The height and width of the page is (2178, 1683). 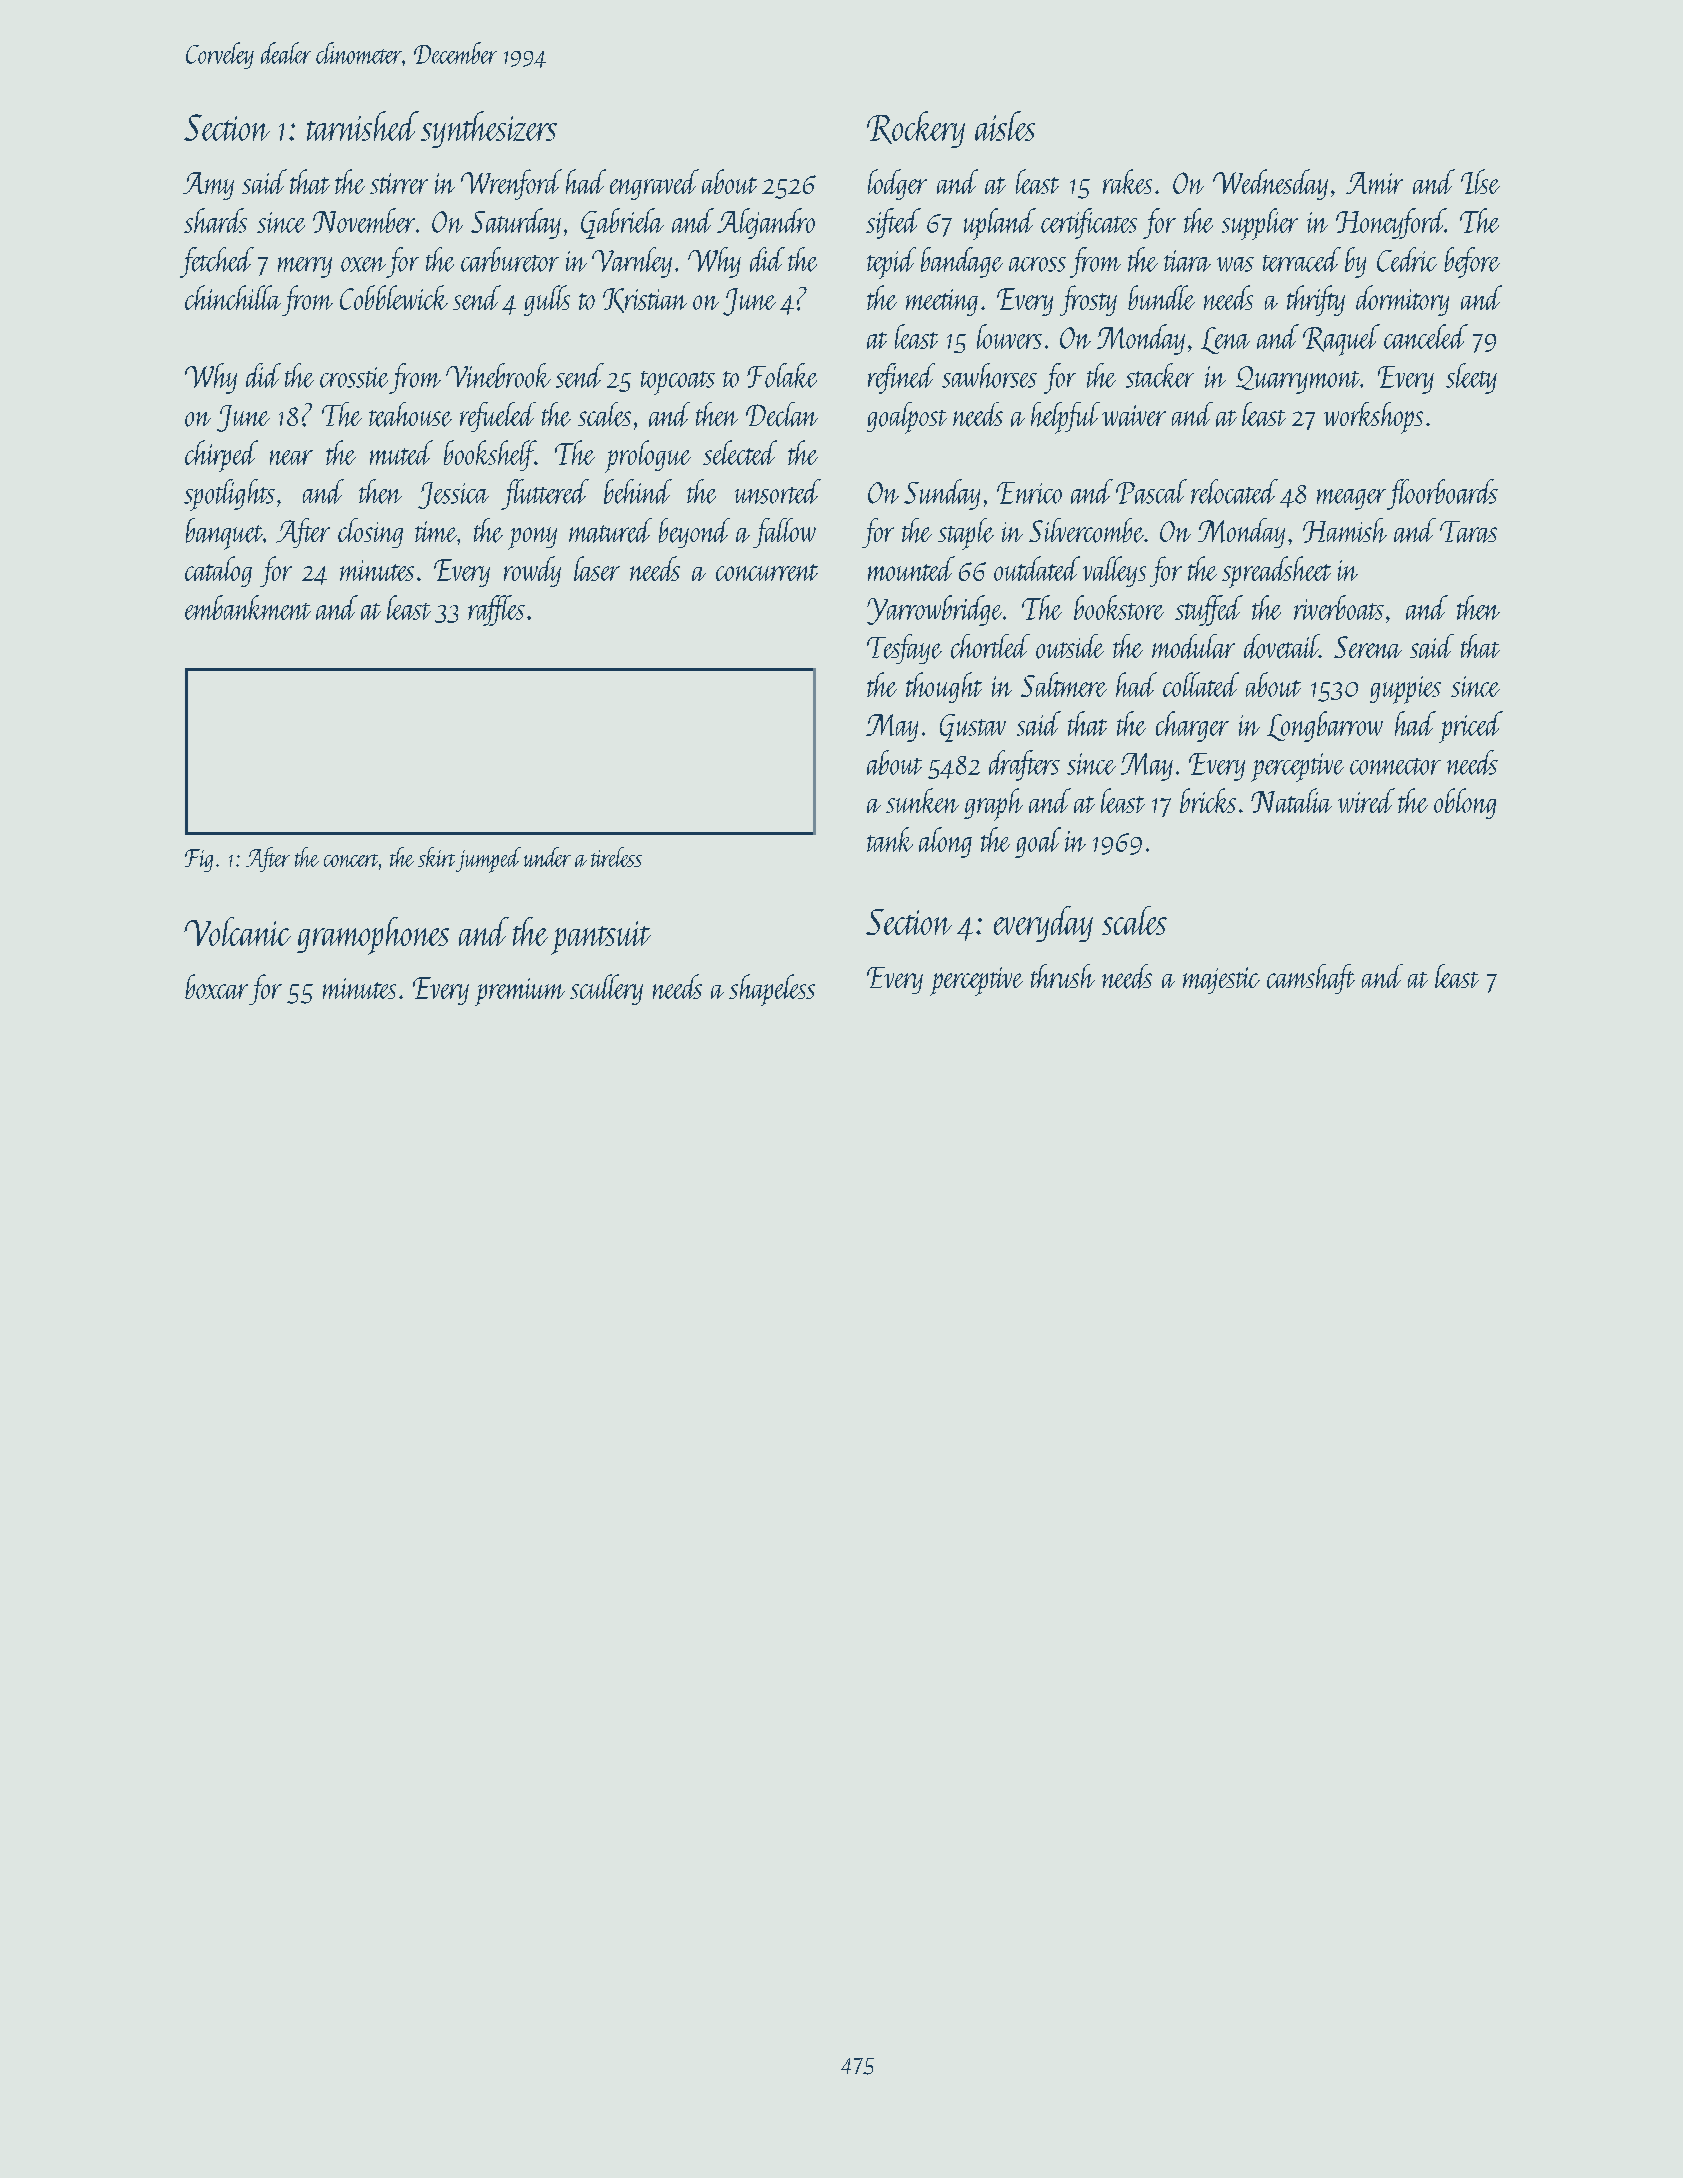 I want to click on shapeless, so click(x=772, y=990).
